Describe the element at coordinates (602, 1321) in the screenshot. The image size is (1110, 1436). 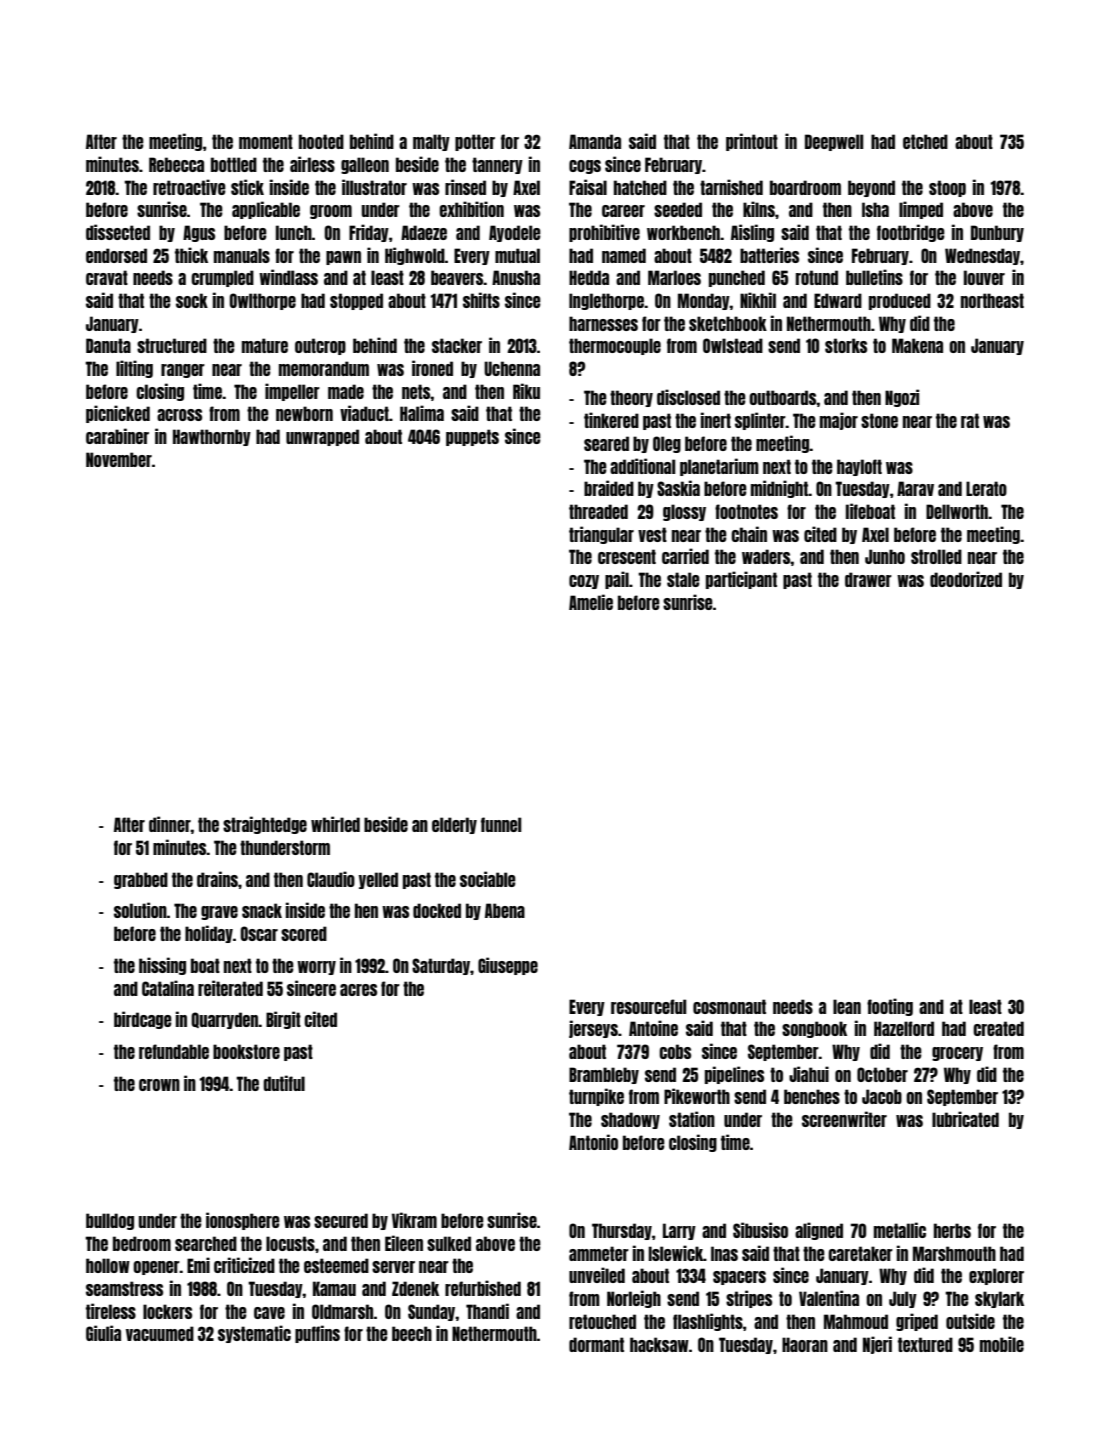
I see `retouched` at that location.
